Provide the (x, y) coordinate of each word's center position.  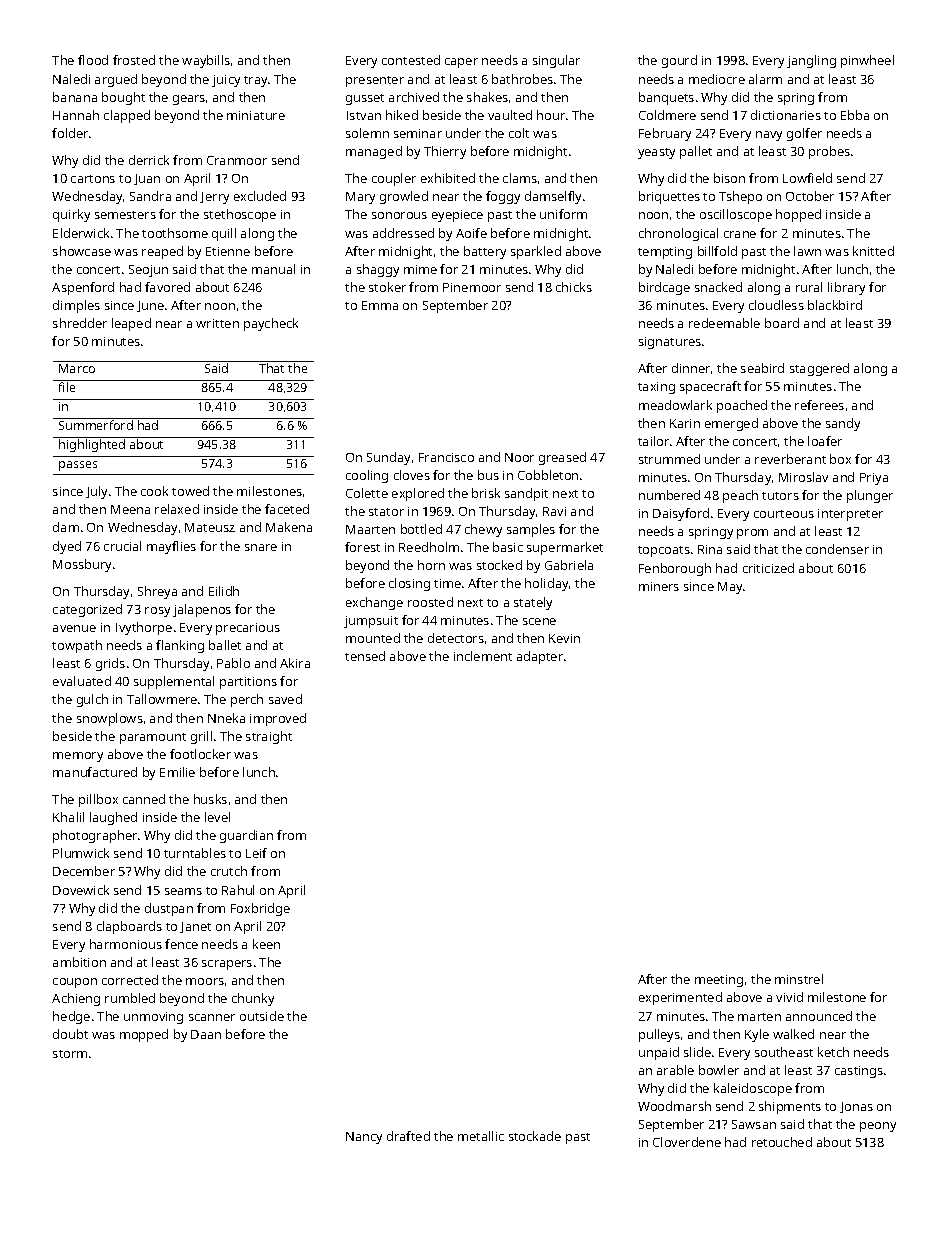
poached (742, 406)
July (96, 492)
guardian (246, 836)
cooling (367, 476)
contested (411, 60)
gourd (679, 61)
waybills (206, 61)
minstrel (799, 979)
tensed (365, 656)
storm (70, 1054)
